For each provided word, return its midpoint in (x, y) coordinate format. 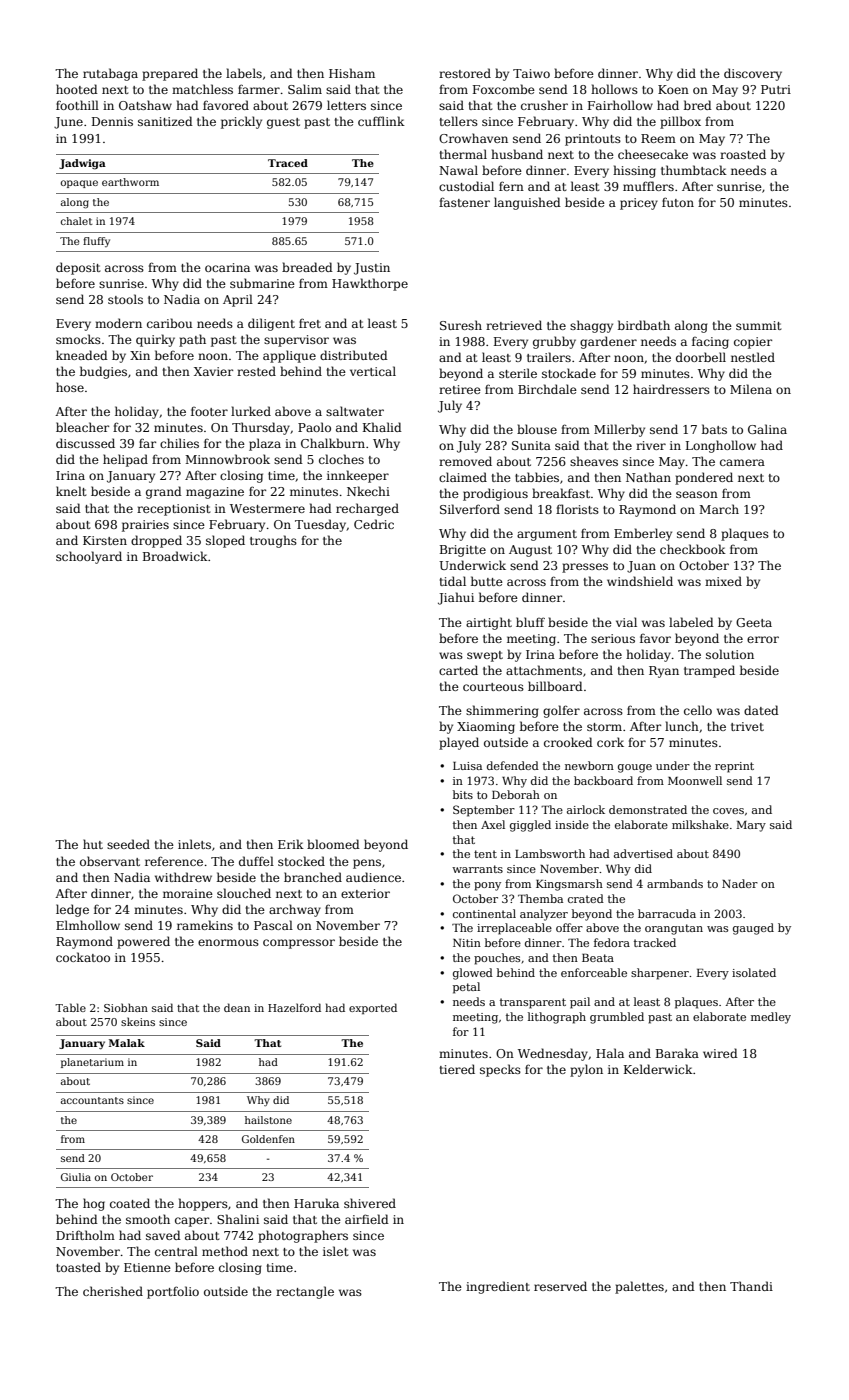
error (763, 639)
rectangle (305, 1292)
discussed (85, 443)
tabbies (537, 477)
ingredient (498, 1287)
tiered (457, 1069)
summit (759, 325)
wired (720, 1053)
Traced (288, 163)
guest (283, 123)
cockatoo (83, 957)
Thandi (751, 1286)
